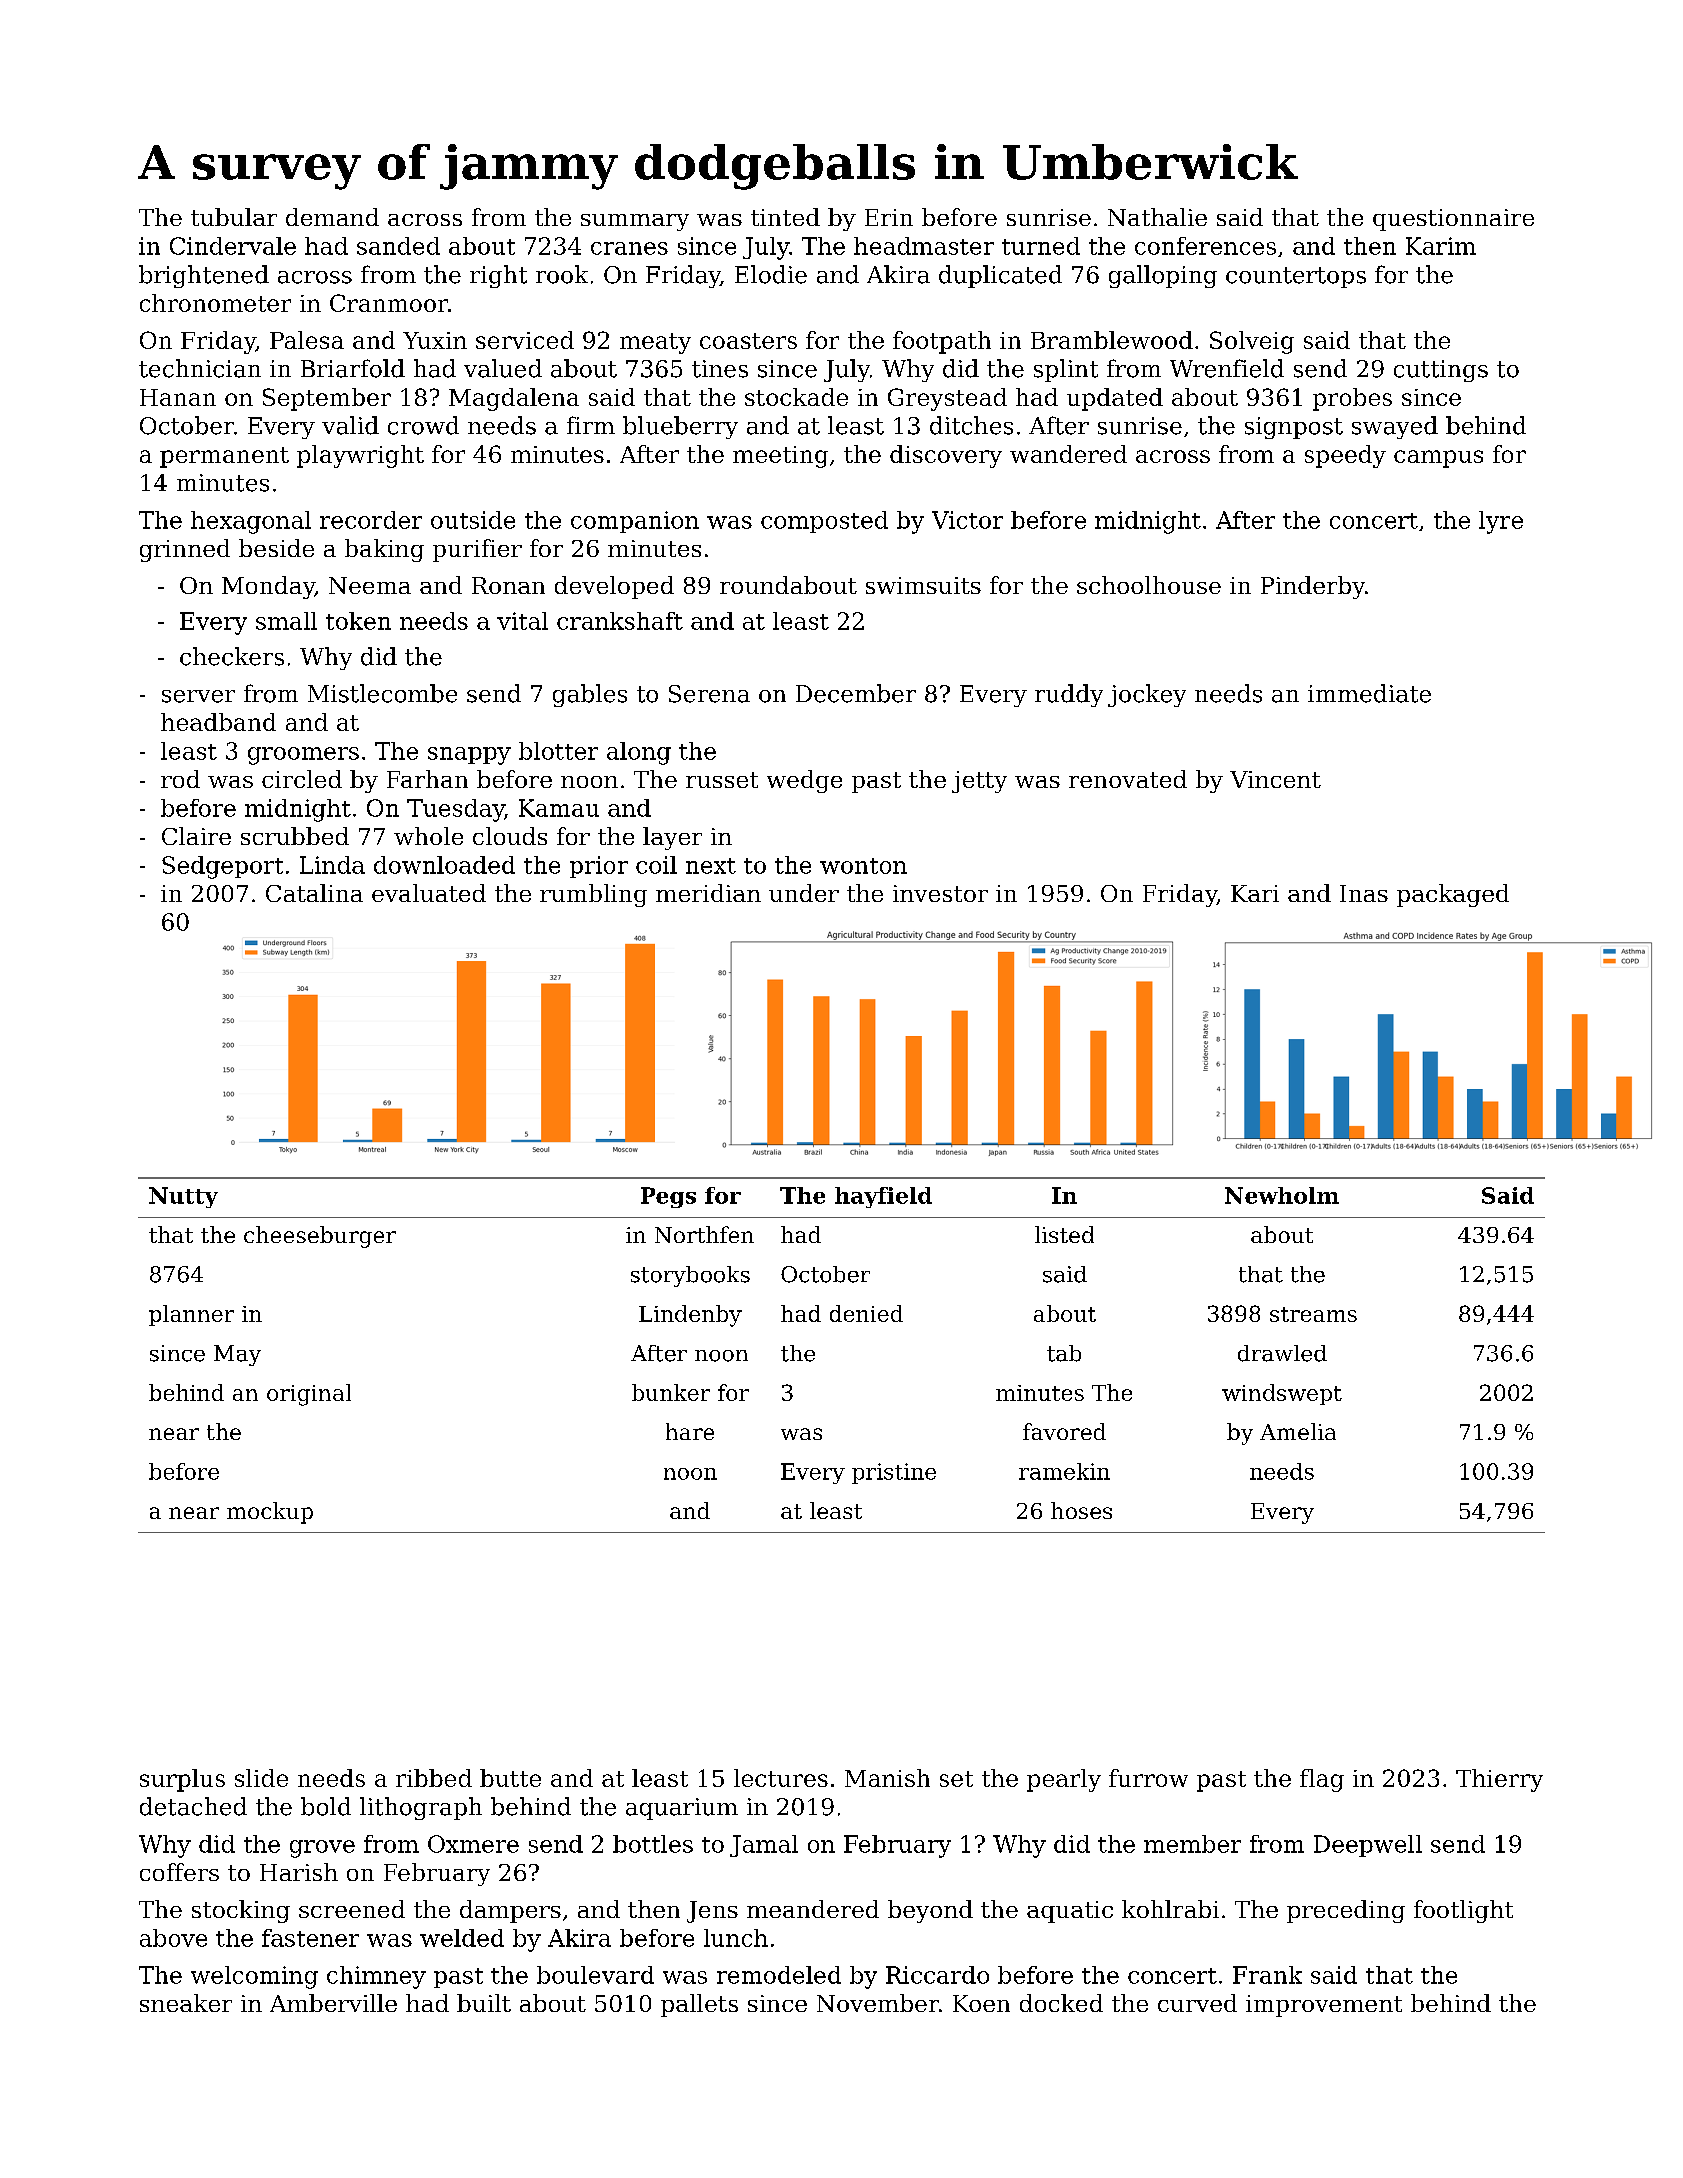 This screenshot has height=2178, width=1683. I want to click on Bramblewood, so click(1112, 340).
